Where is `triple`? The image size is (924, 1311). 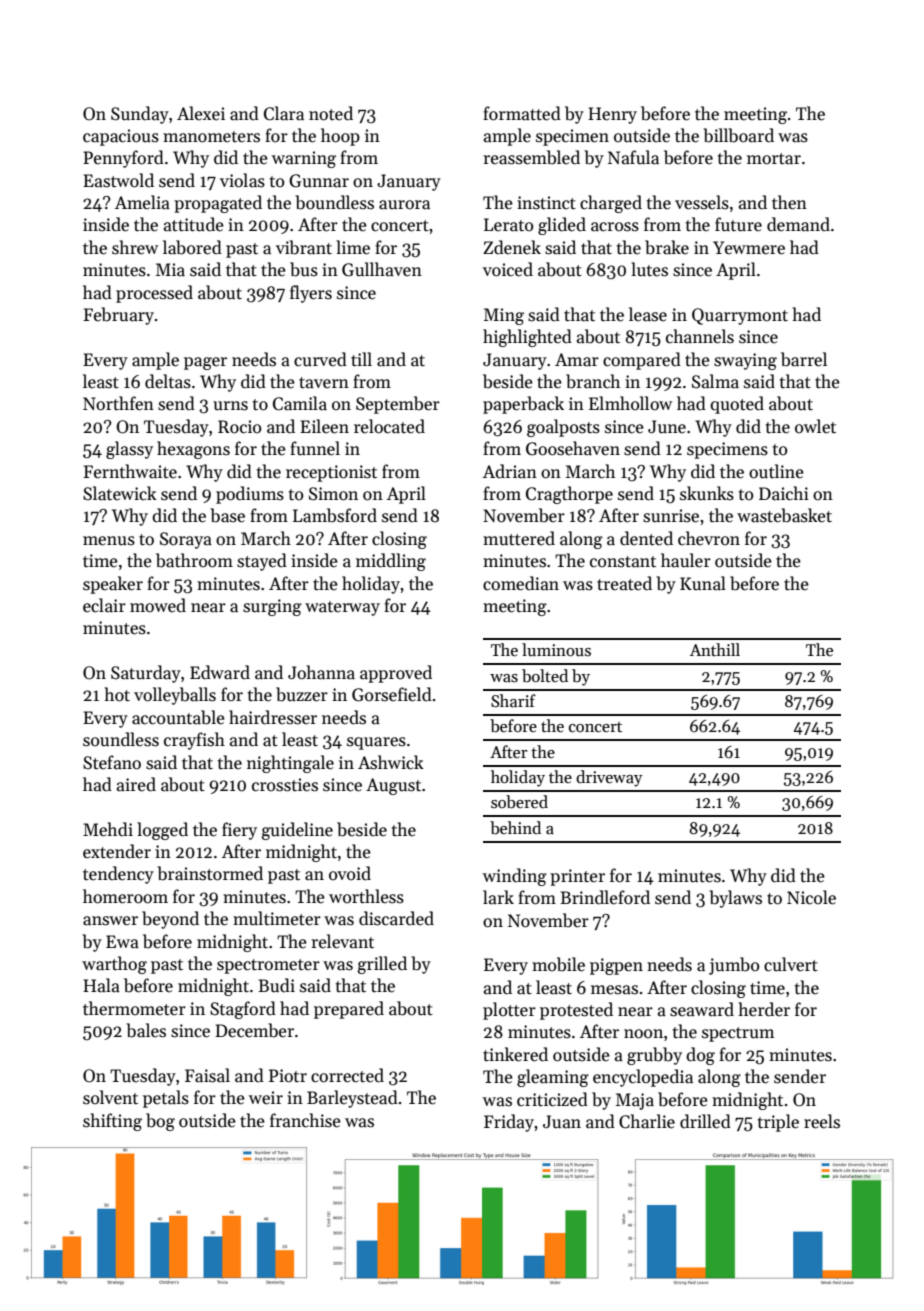
triple is located at coordinates (778, 1123).
